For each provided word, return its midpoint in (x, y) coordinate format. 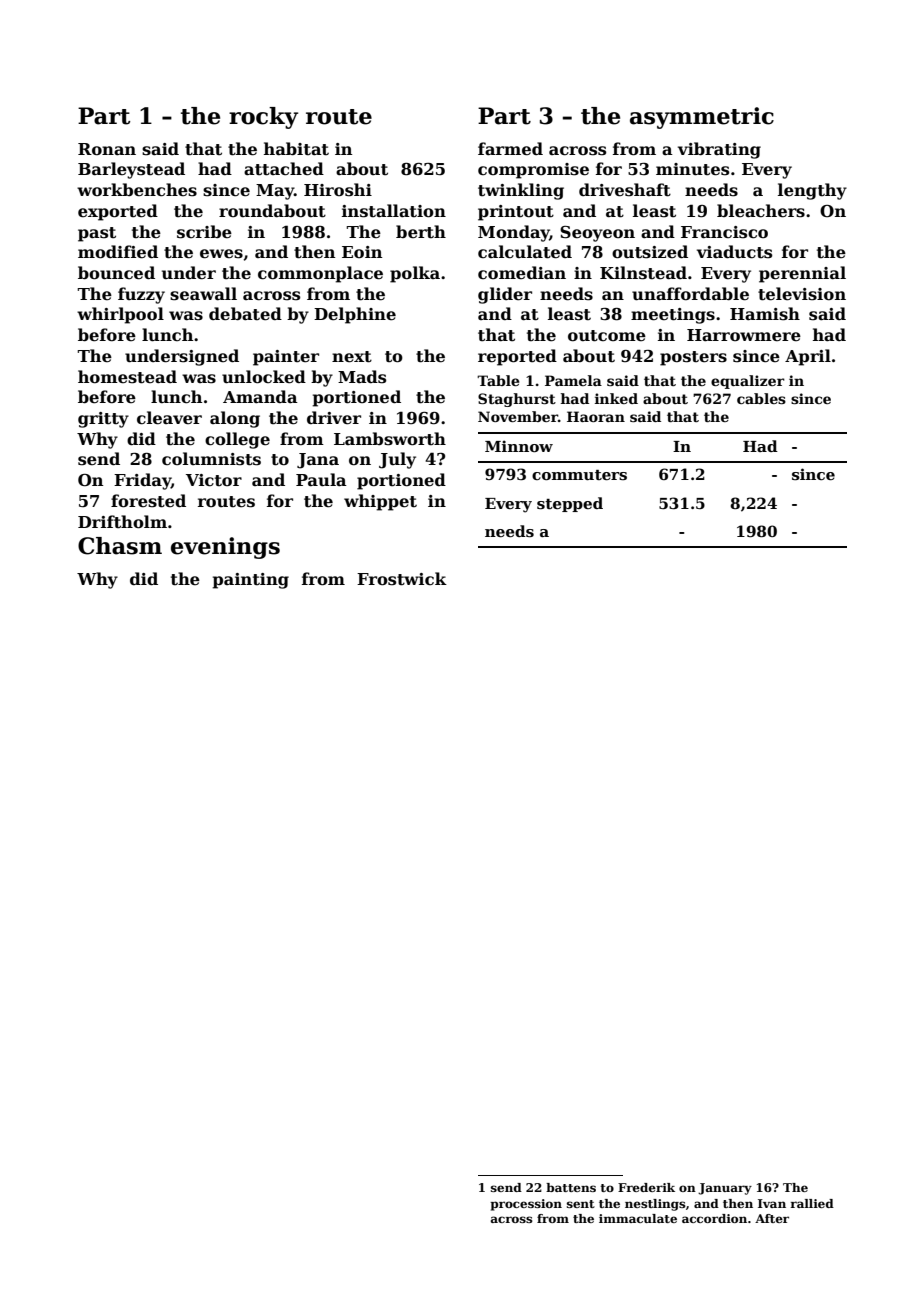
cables (761, 398)
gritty (103, 420)
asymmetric (702, 118)
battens (571, 1187)
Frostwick (402, 579)
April (808, 357)
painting (250, 581)
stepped (570, 504)
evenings (225, 548)
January (725, 1189)
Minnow (519, 446)
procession (526, 1205)
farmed (510, 149)
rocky (263, 118)
